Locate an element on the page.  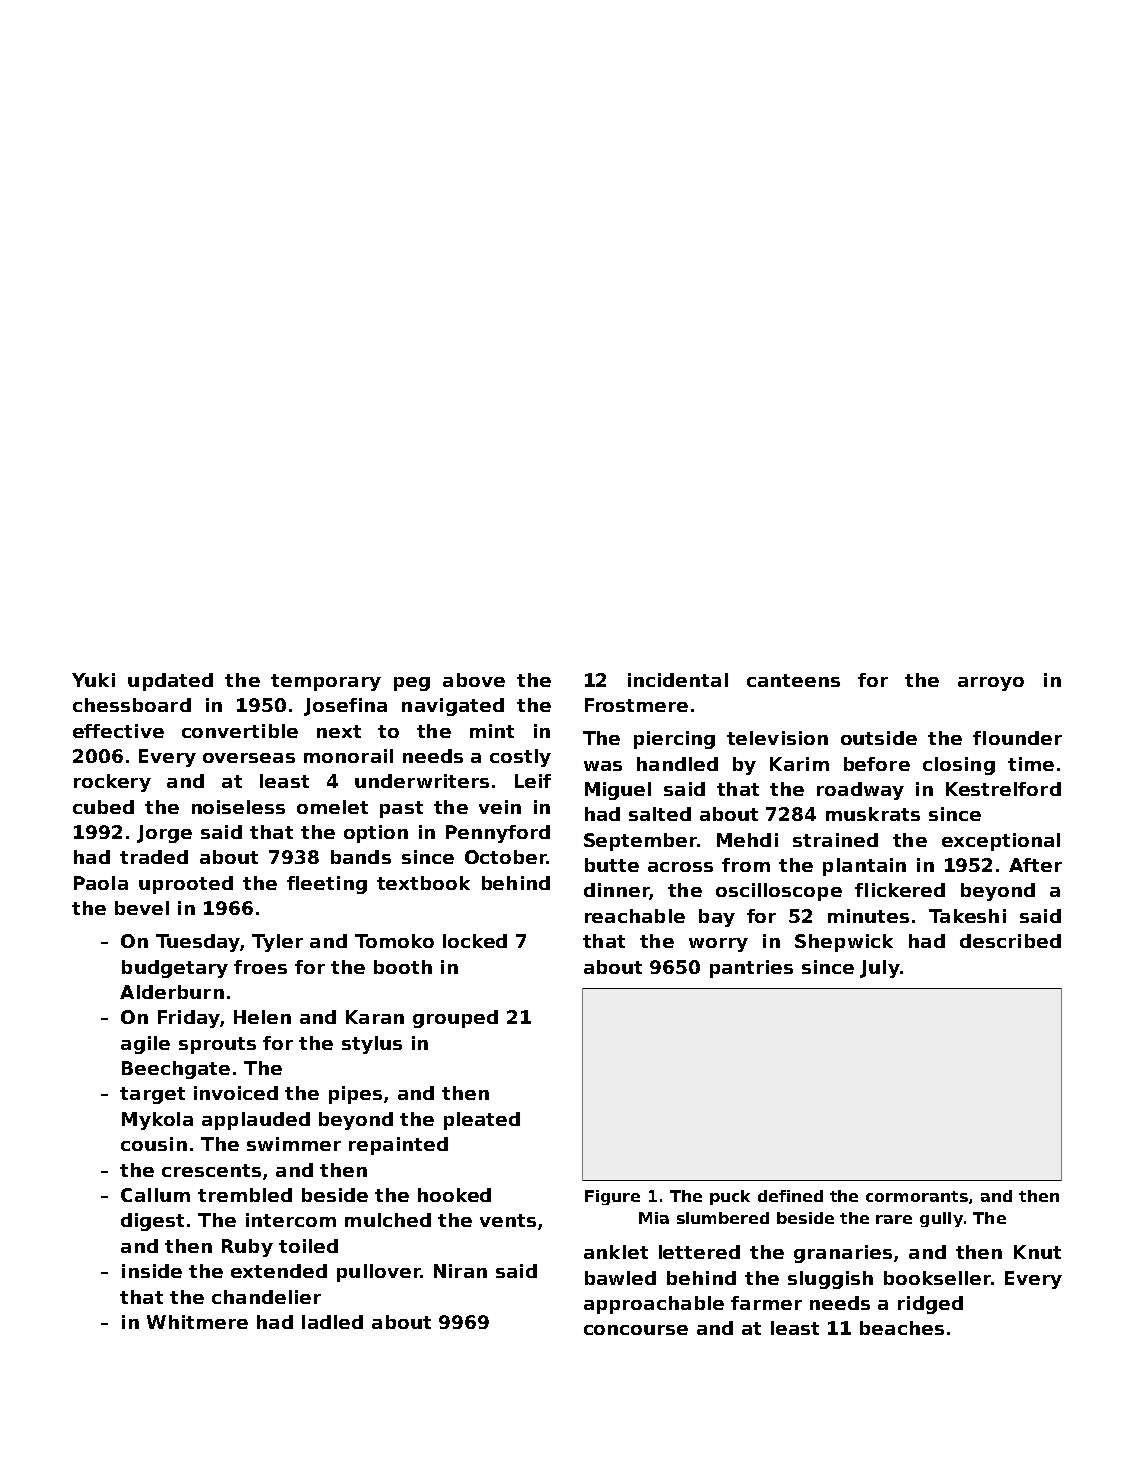
dinner is located at coordinates (616, 890).
